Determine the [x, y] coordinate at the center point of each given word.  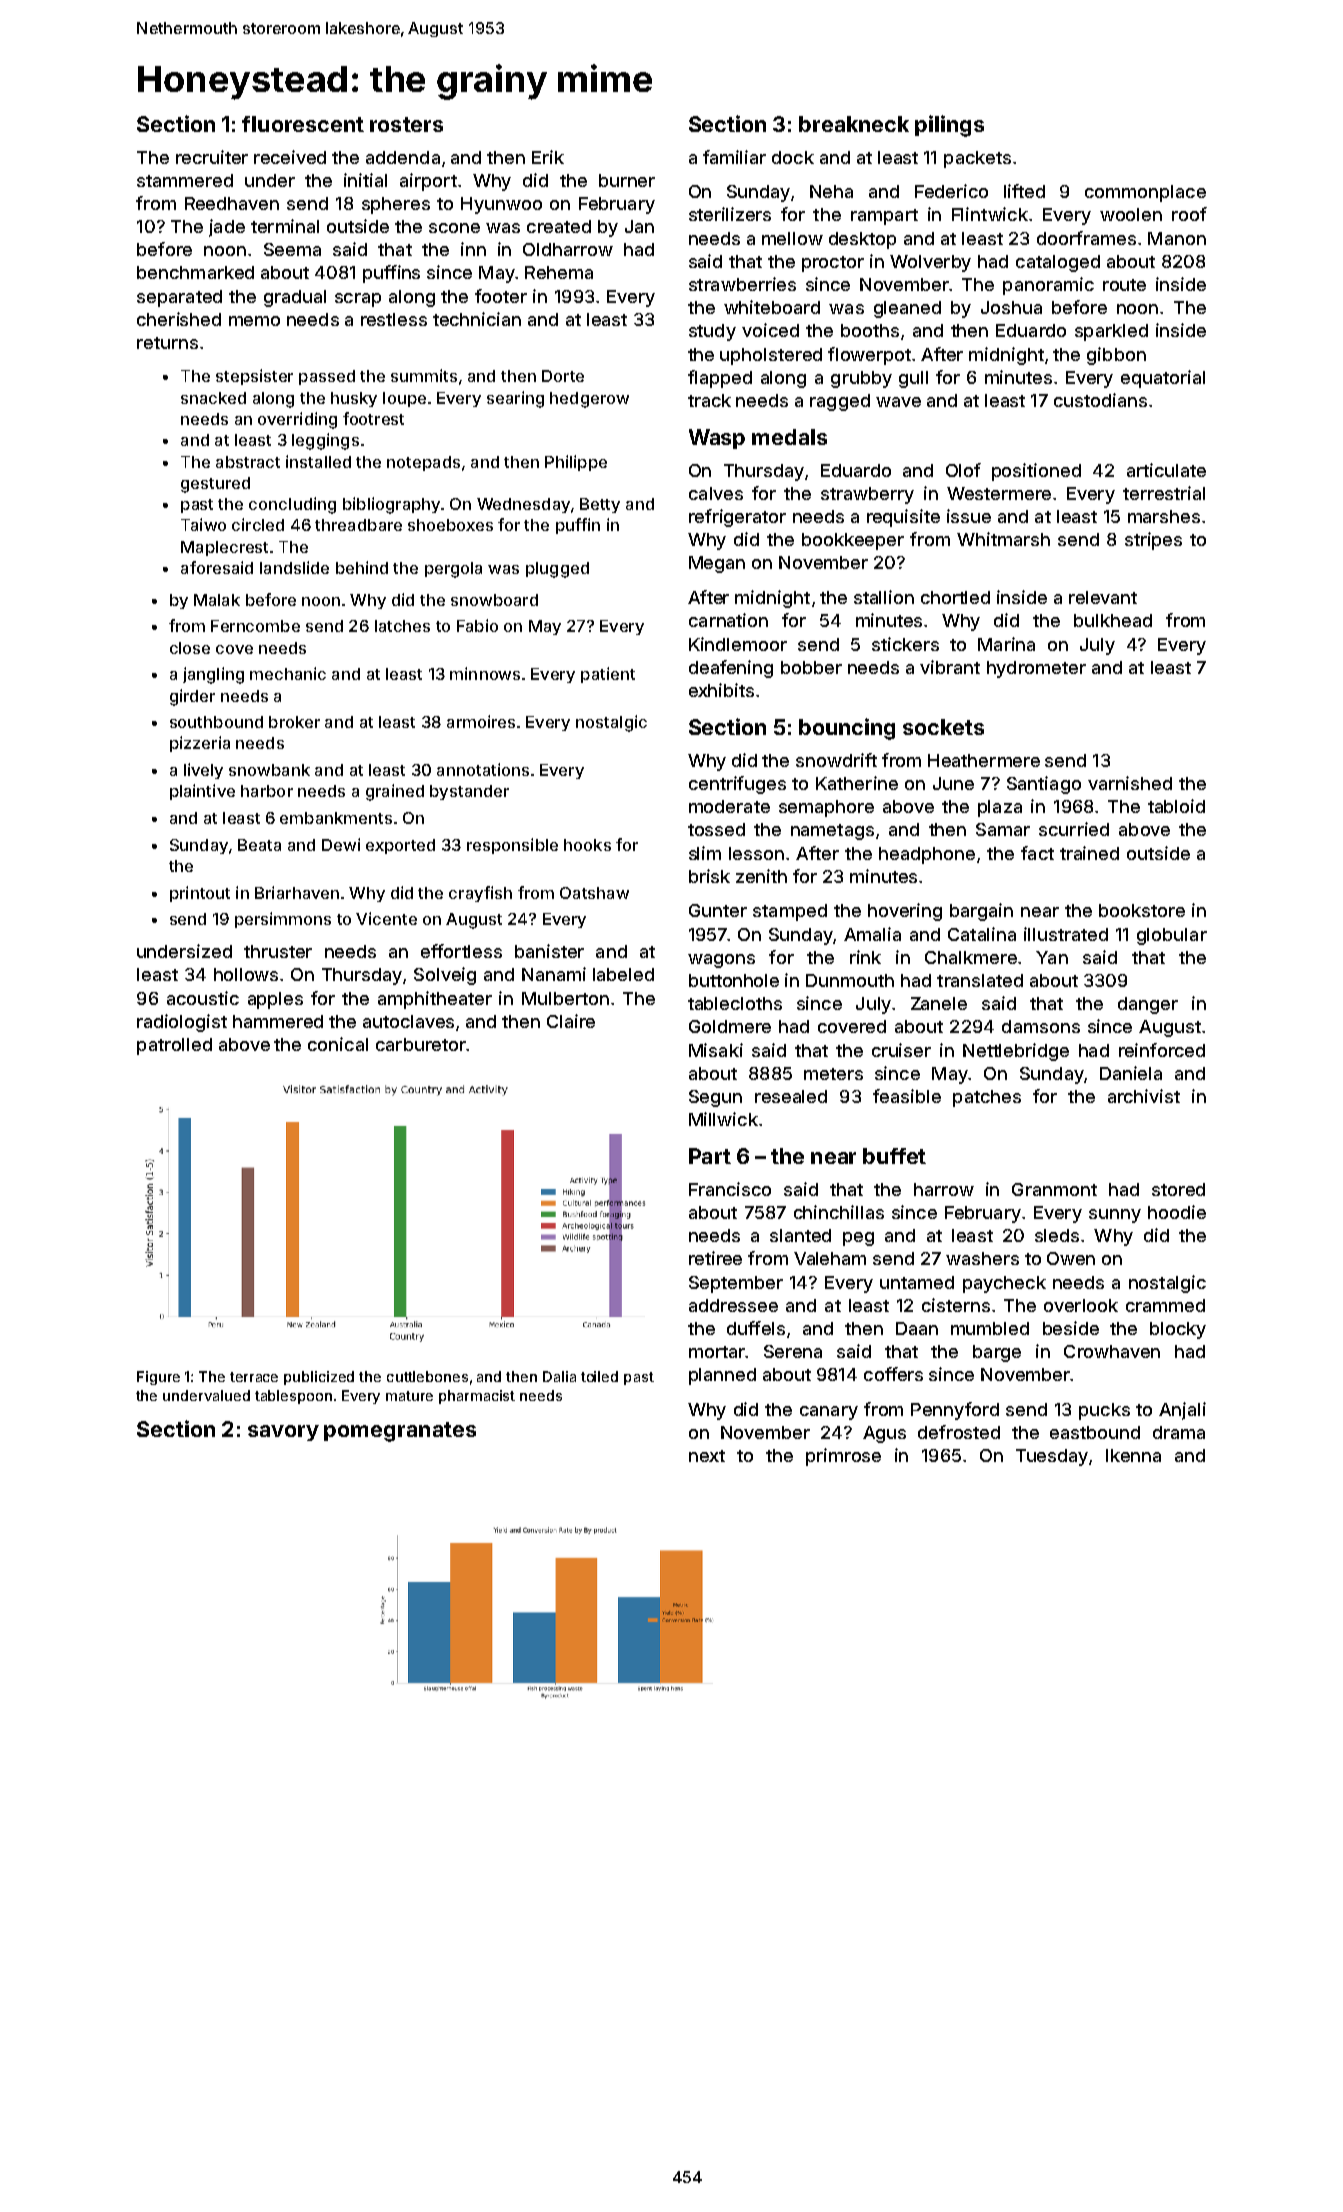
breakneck [854, 124]
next [707, 1456]
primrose [843, 1457]
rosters [406, 124]
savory [283, 1433]
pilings [949, 126]
